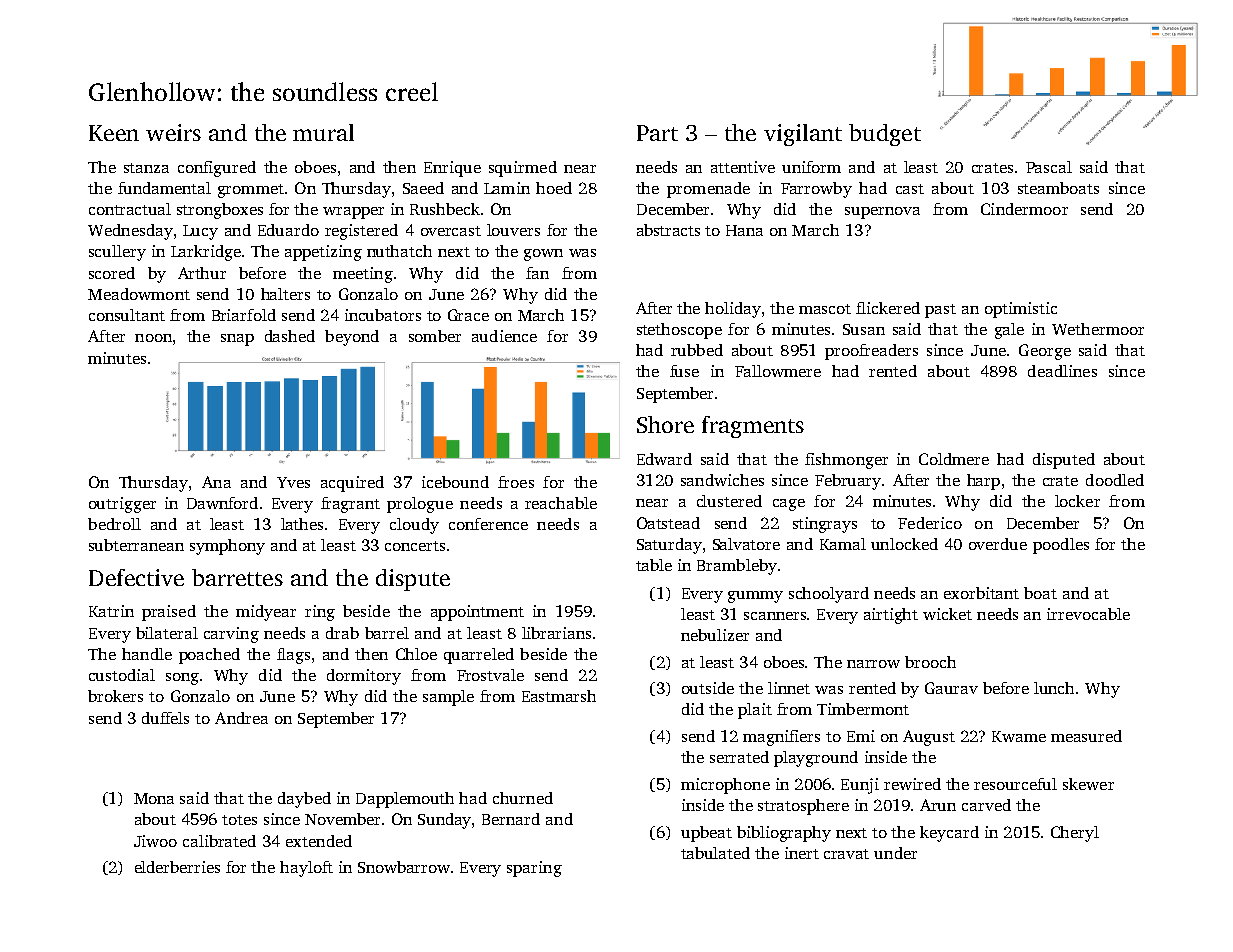  What do you see at coordinates (122, 505) in the page?
I see `outrigger` at bounding box center [122, 505].
